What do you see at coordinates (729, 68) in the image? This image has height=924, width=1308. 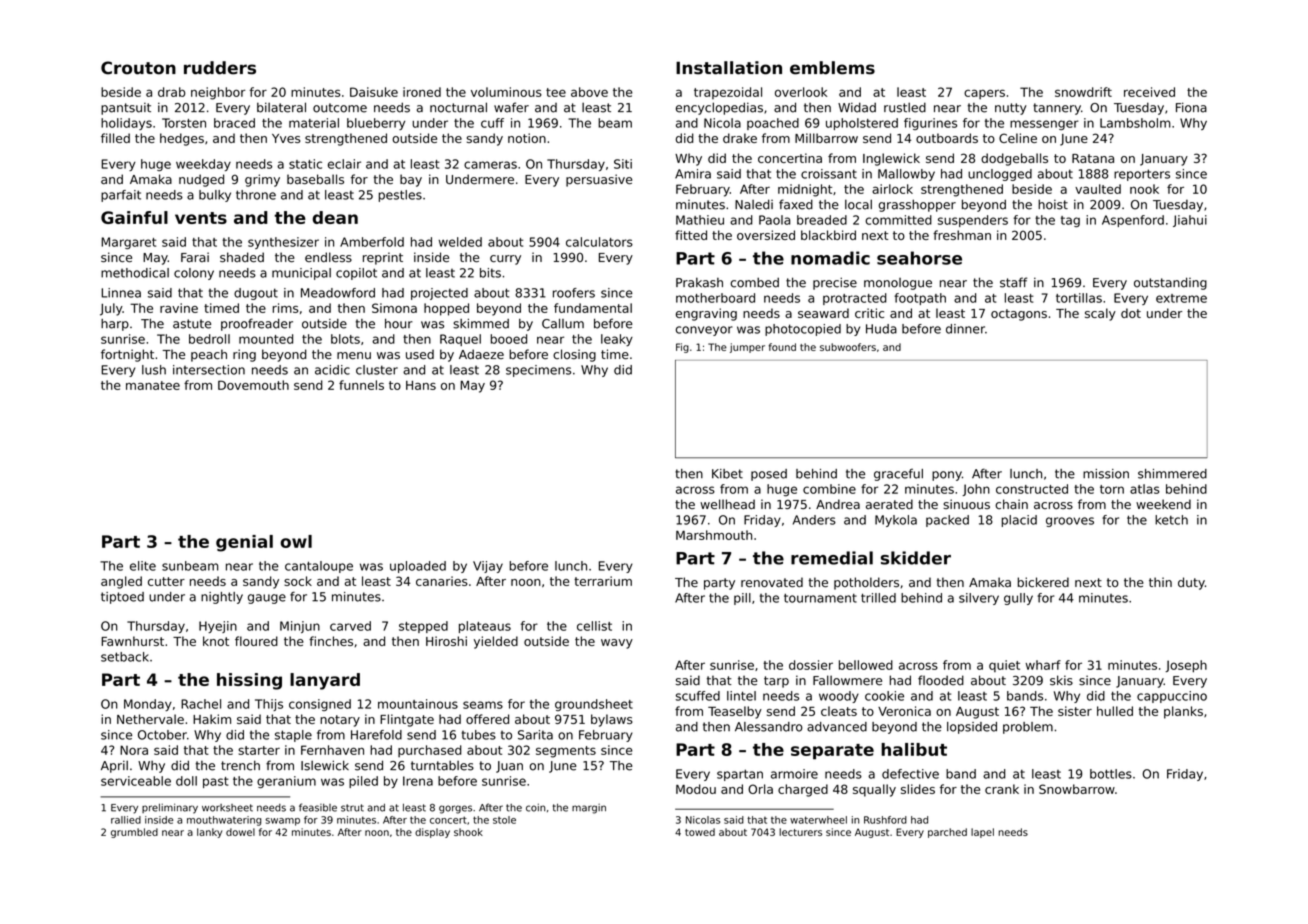 I see `Installation` at bounding box center [729, 68].
